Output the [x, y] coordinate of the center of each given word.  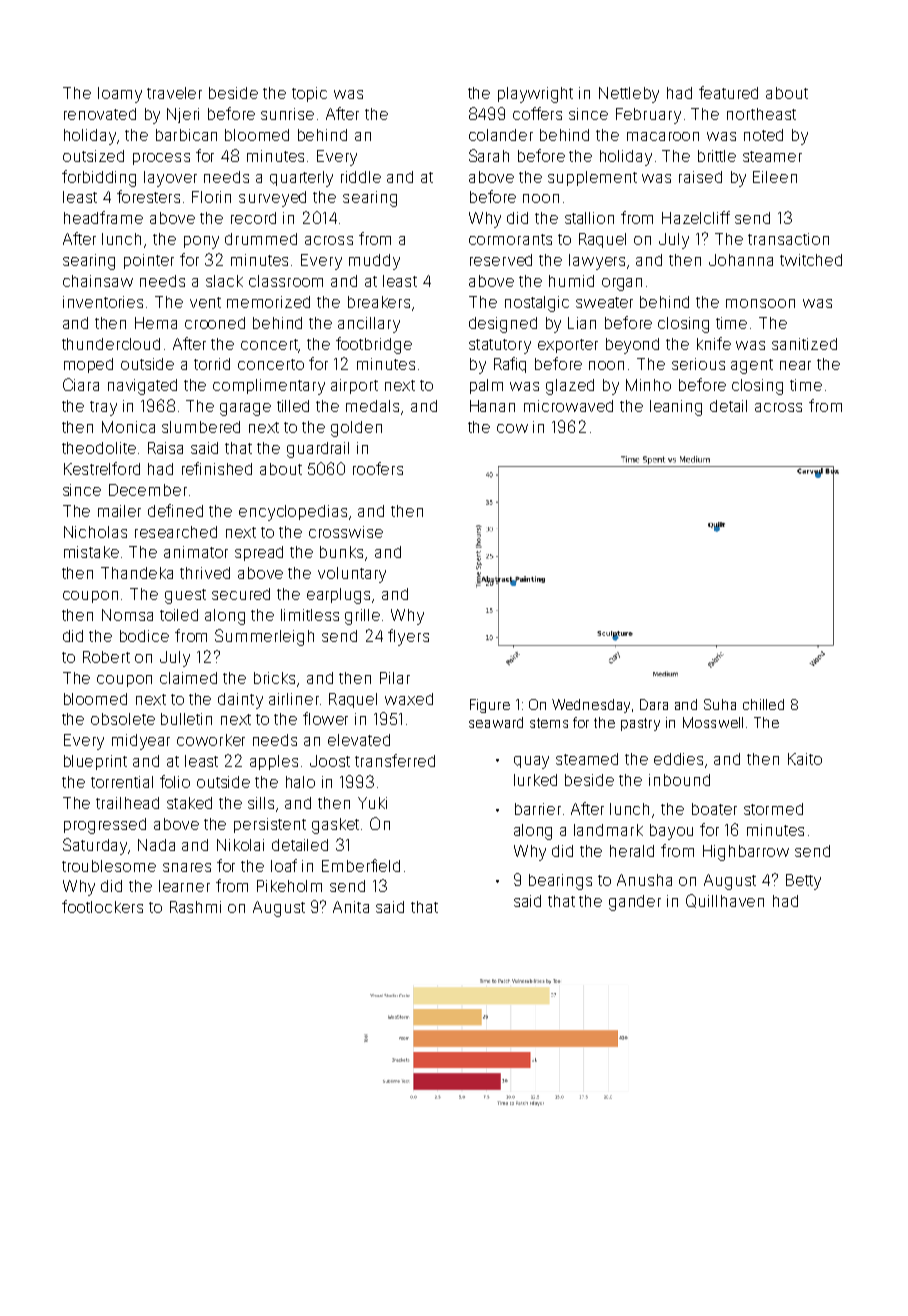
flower [325, 718]
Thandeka [137, 573]
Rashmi [195, 907]
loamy [120, 95]
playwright [535, 95]
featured [728, 92]
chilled [763, 704]
